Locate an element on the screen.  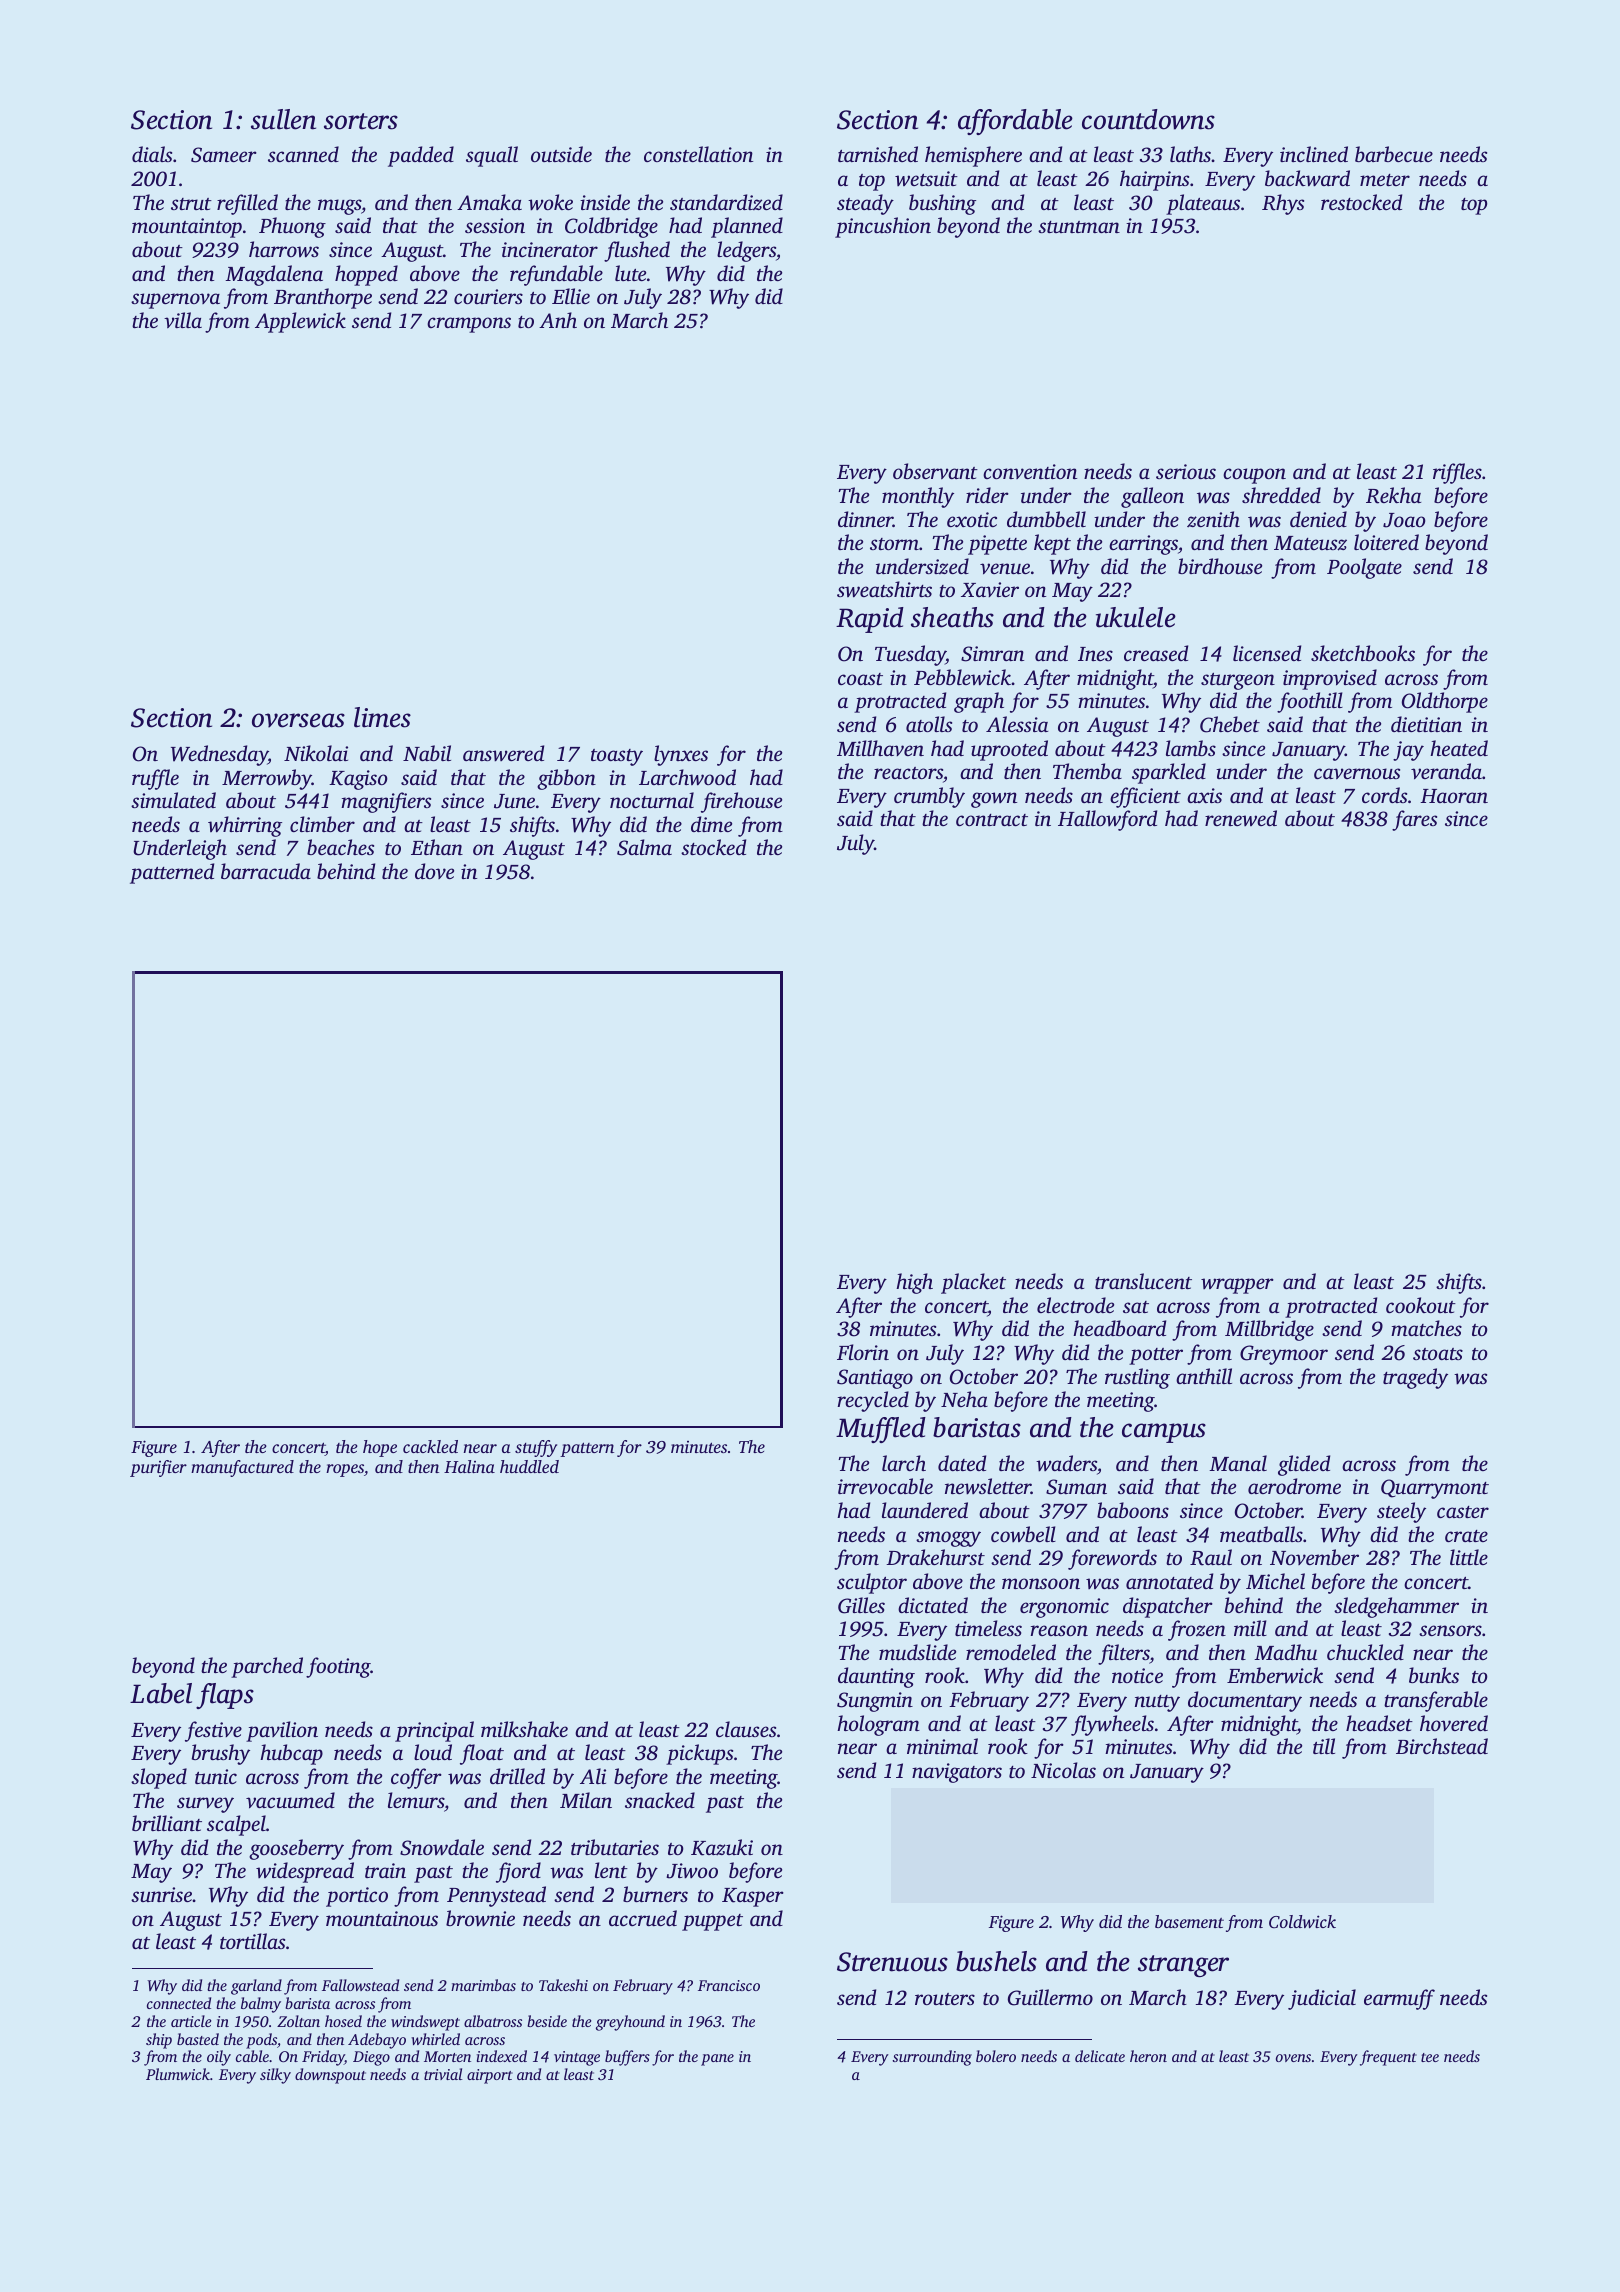
Nicolas is located at coordinates (1063, 1770).
